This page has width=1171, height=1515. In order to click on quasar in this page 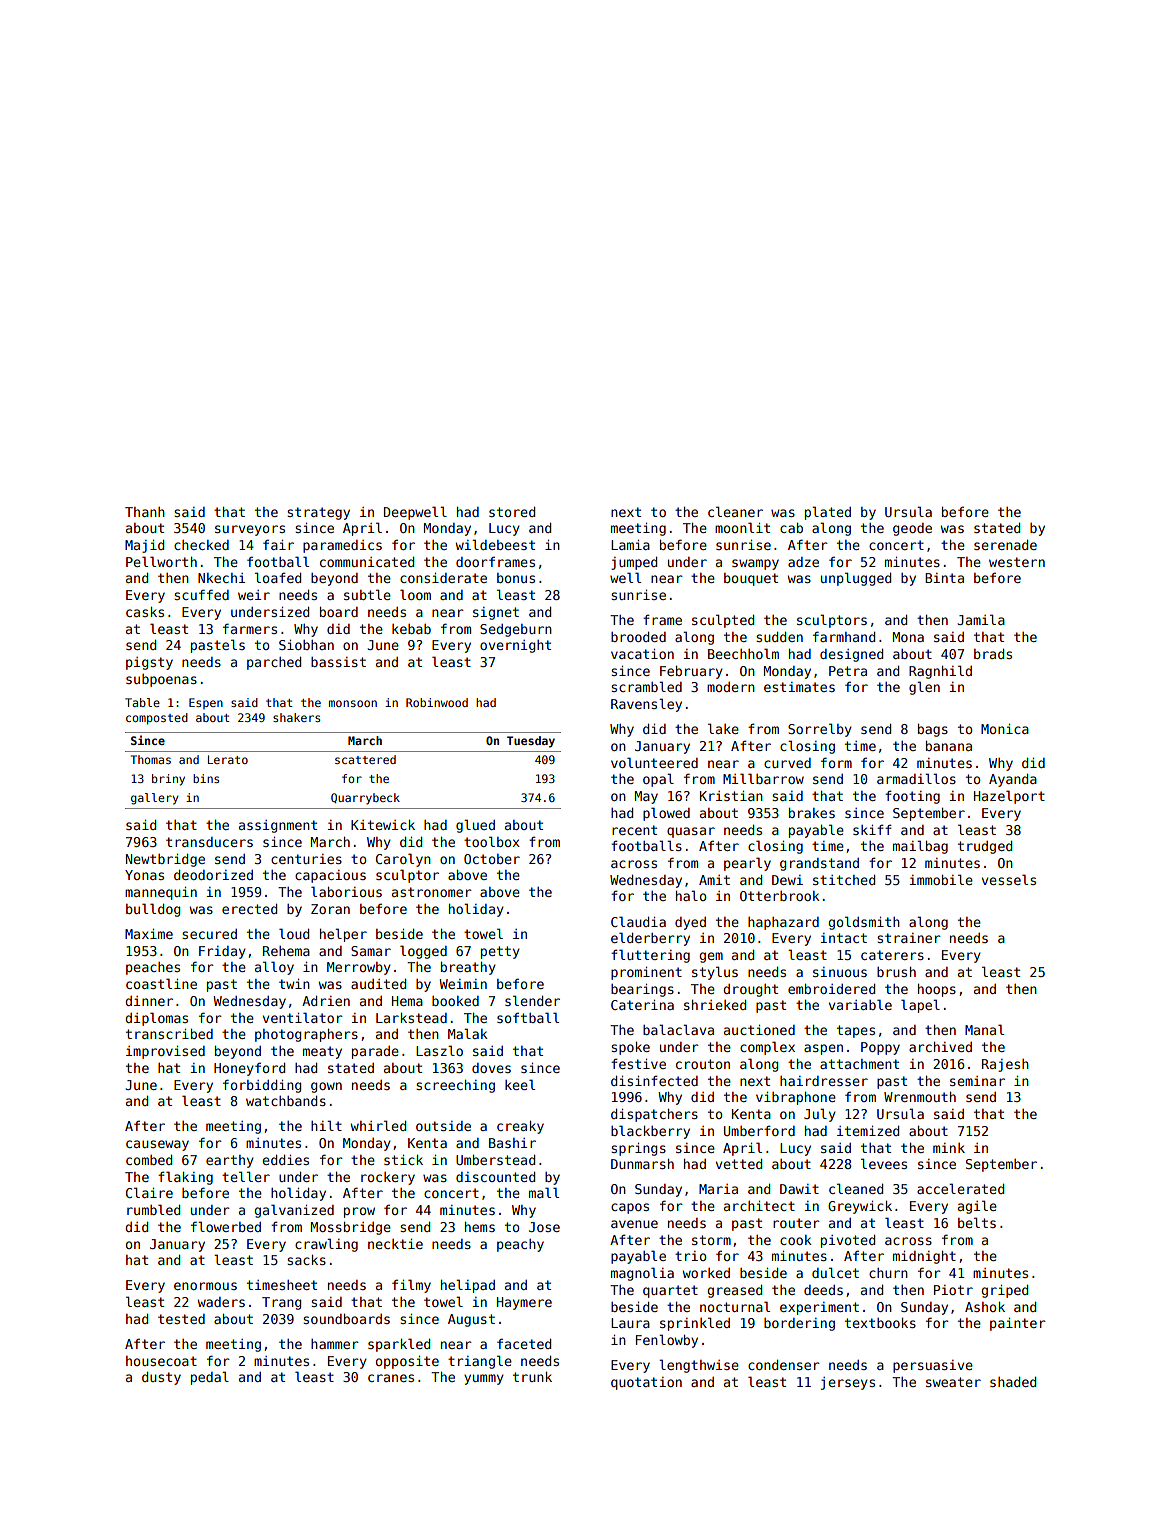, I will do `click(691, 832)`.
